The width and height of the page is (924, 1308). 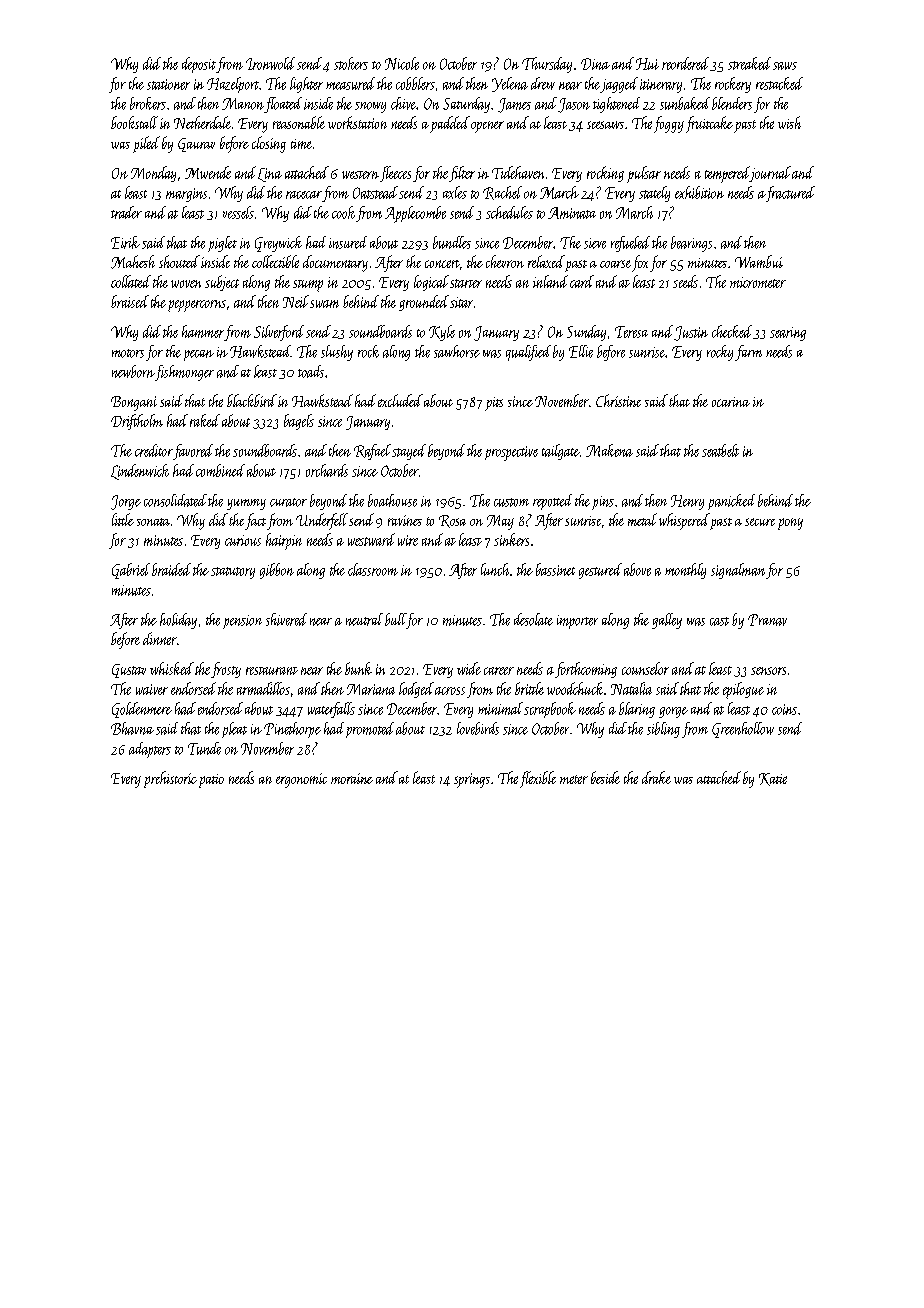 What do you see at coordinates (630, 244) in the page?
I see `refueled` at bounding box center [630, 244].
